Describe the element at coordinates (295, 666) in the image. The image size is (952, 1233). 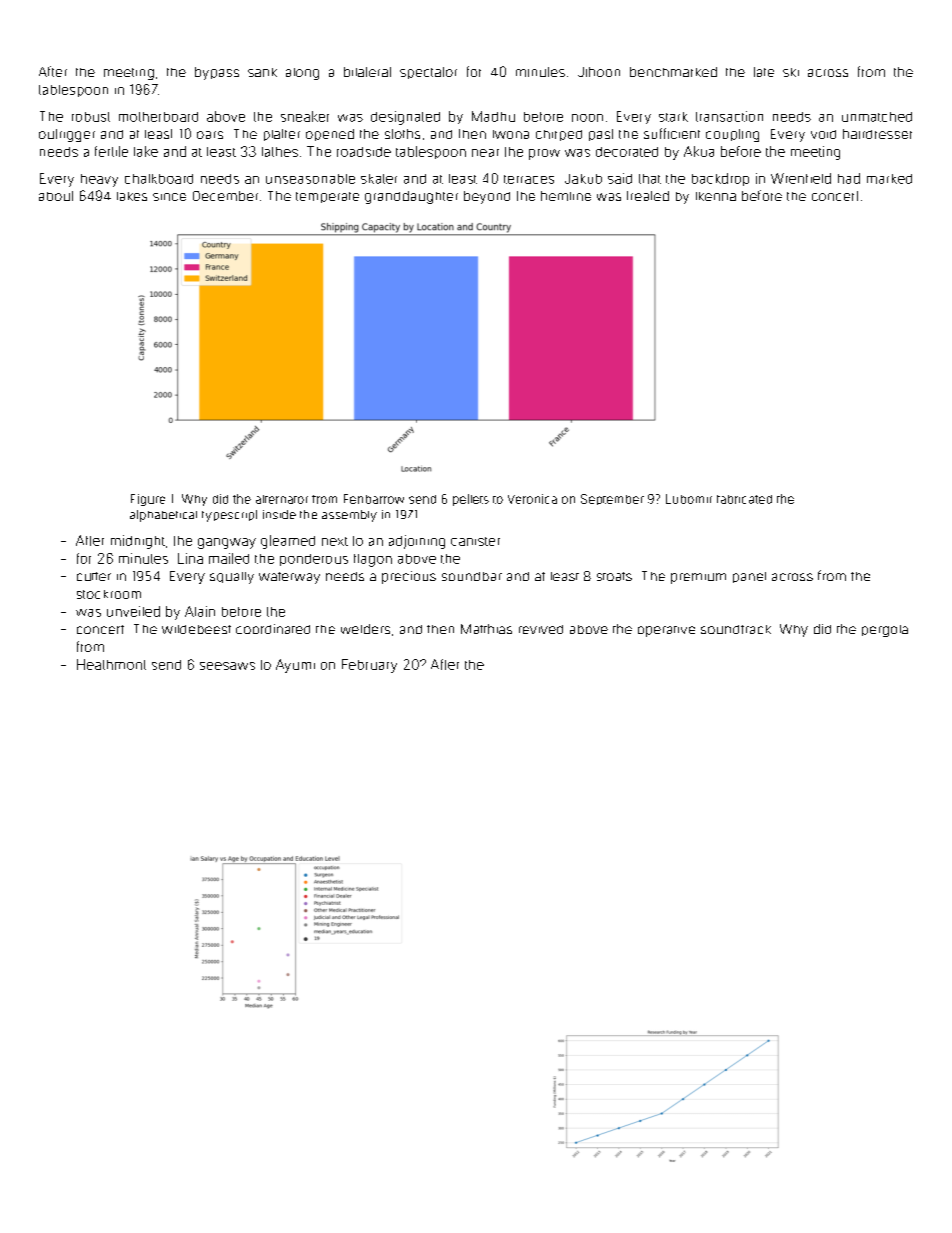
I see `Ayumi` at that location.
